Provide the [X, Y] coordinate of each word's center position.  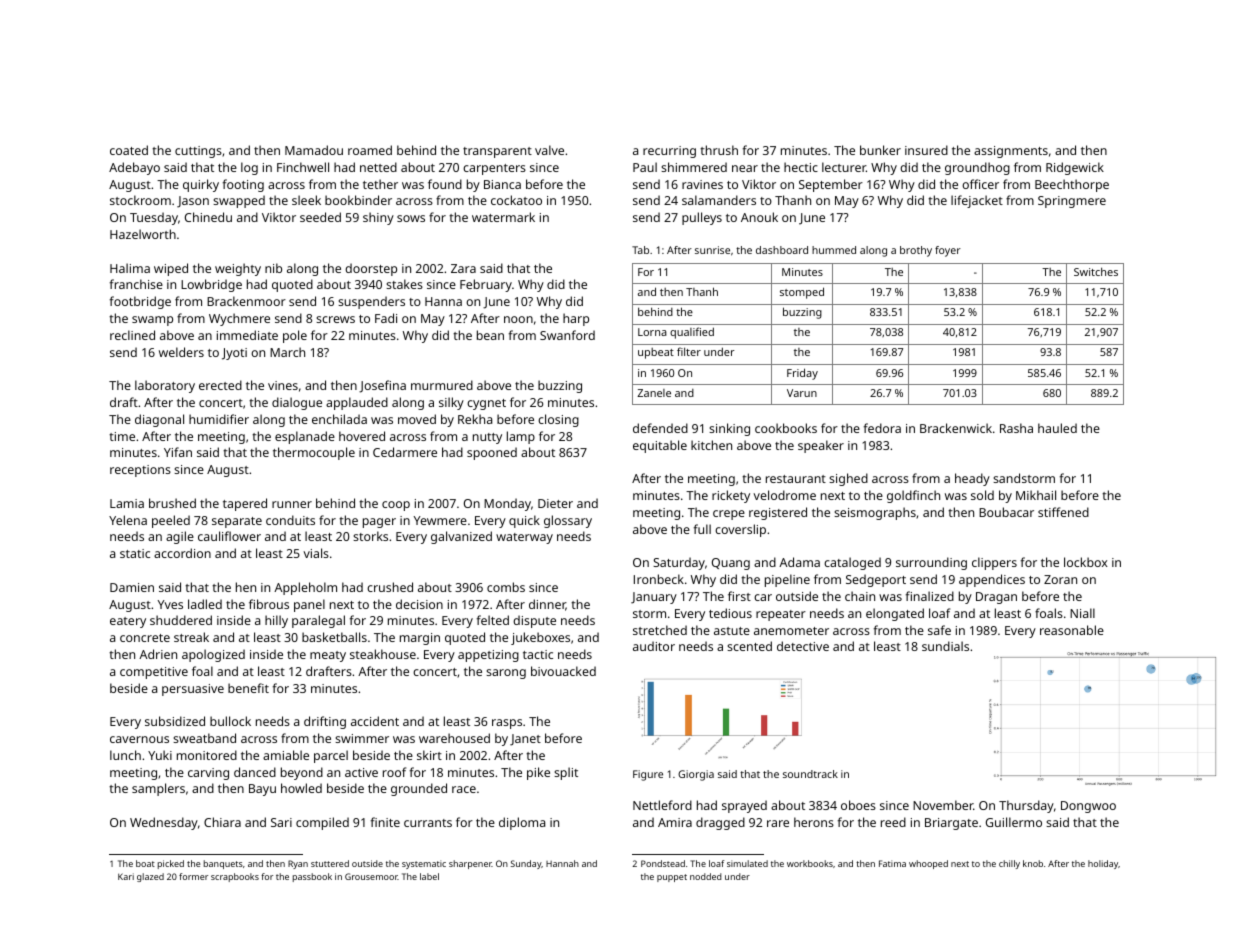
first [739, 596]
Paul [645, 167]
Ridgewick [1075, 168]
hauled [1057, 428]
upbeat [656, 353]
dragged [720, 823]
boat [145, 863]
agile [180, 537]
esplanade [305, 437]
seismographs [875, 513]
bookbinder [358, 200]
